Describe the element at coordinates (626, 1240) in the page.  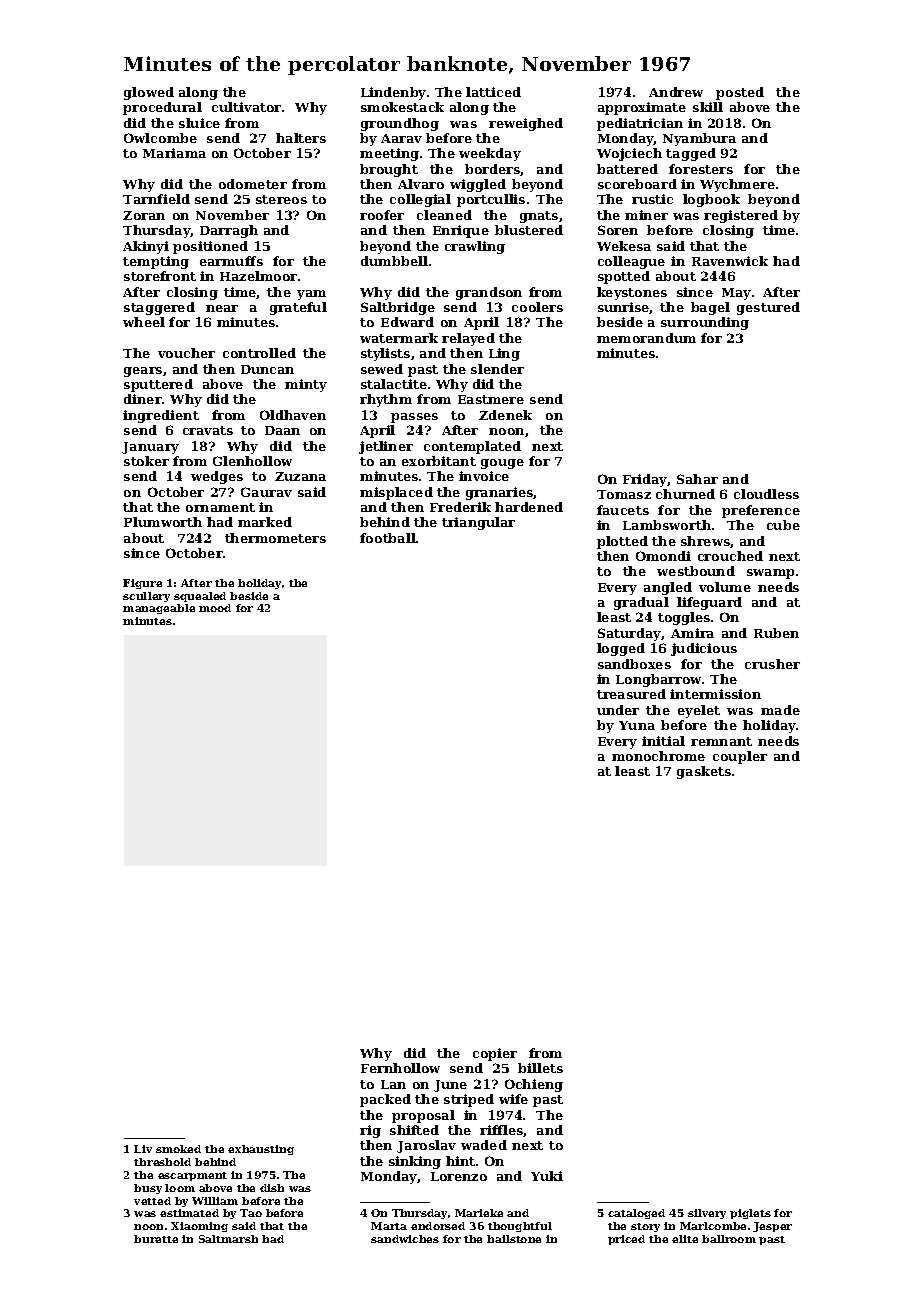
I see `priced` at that location.
